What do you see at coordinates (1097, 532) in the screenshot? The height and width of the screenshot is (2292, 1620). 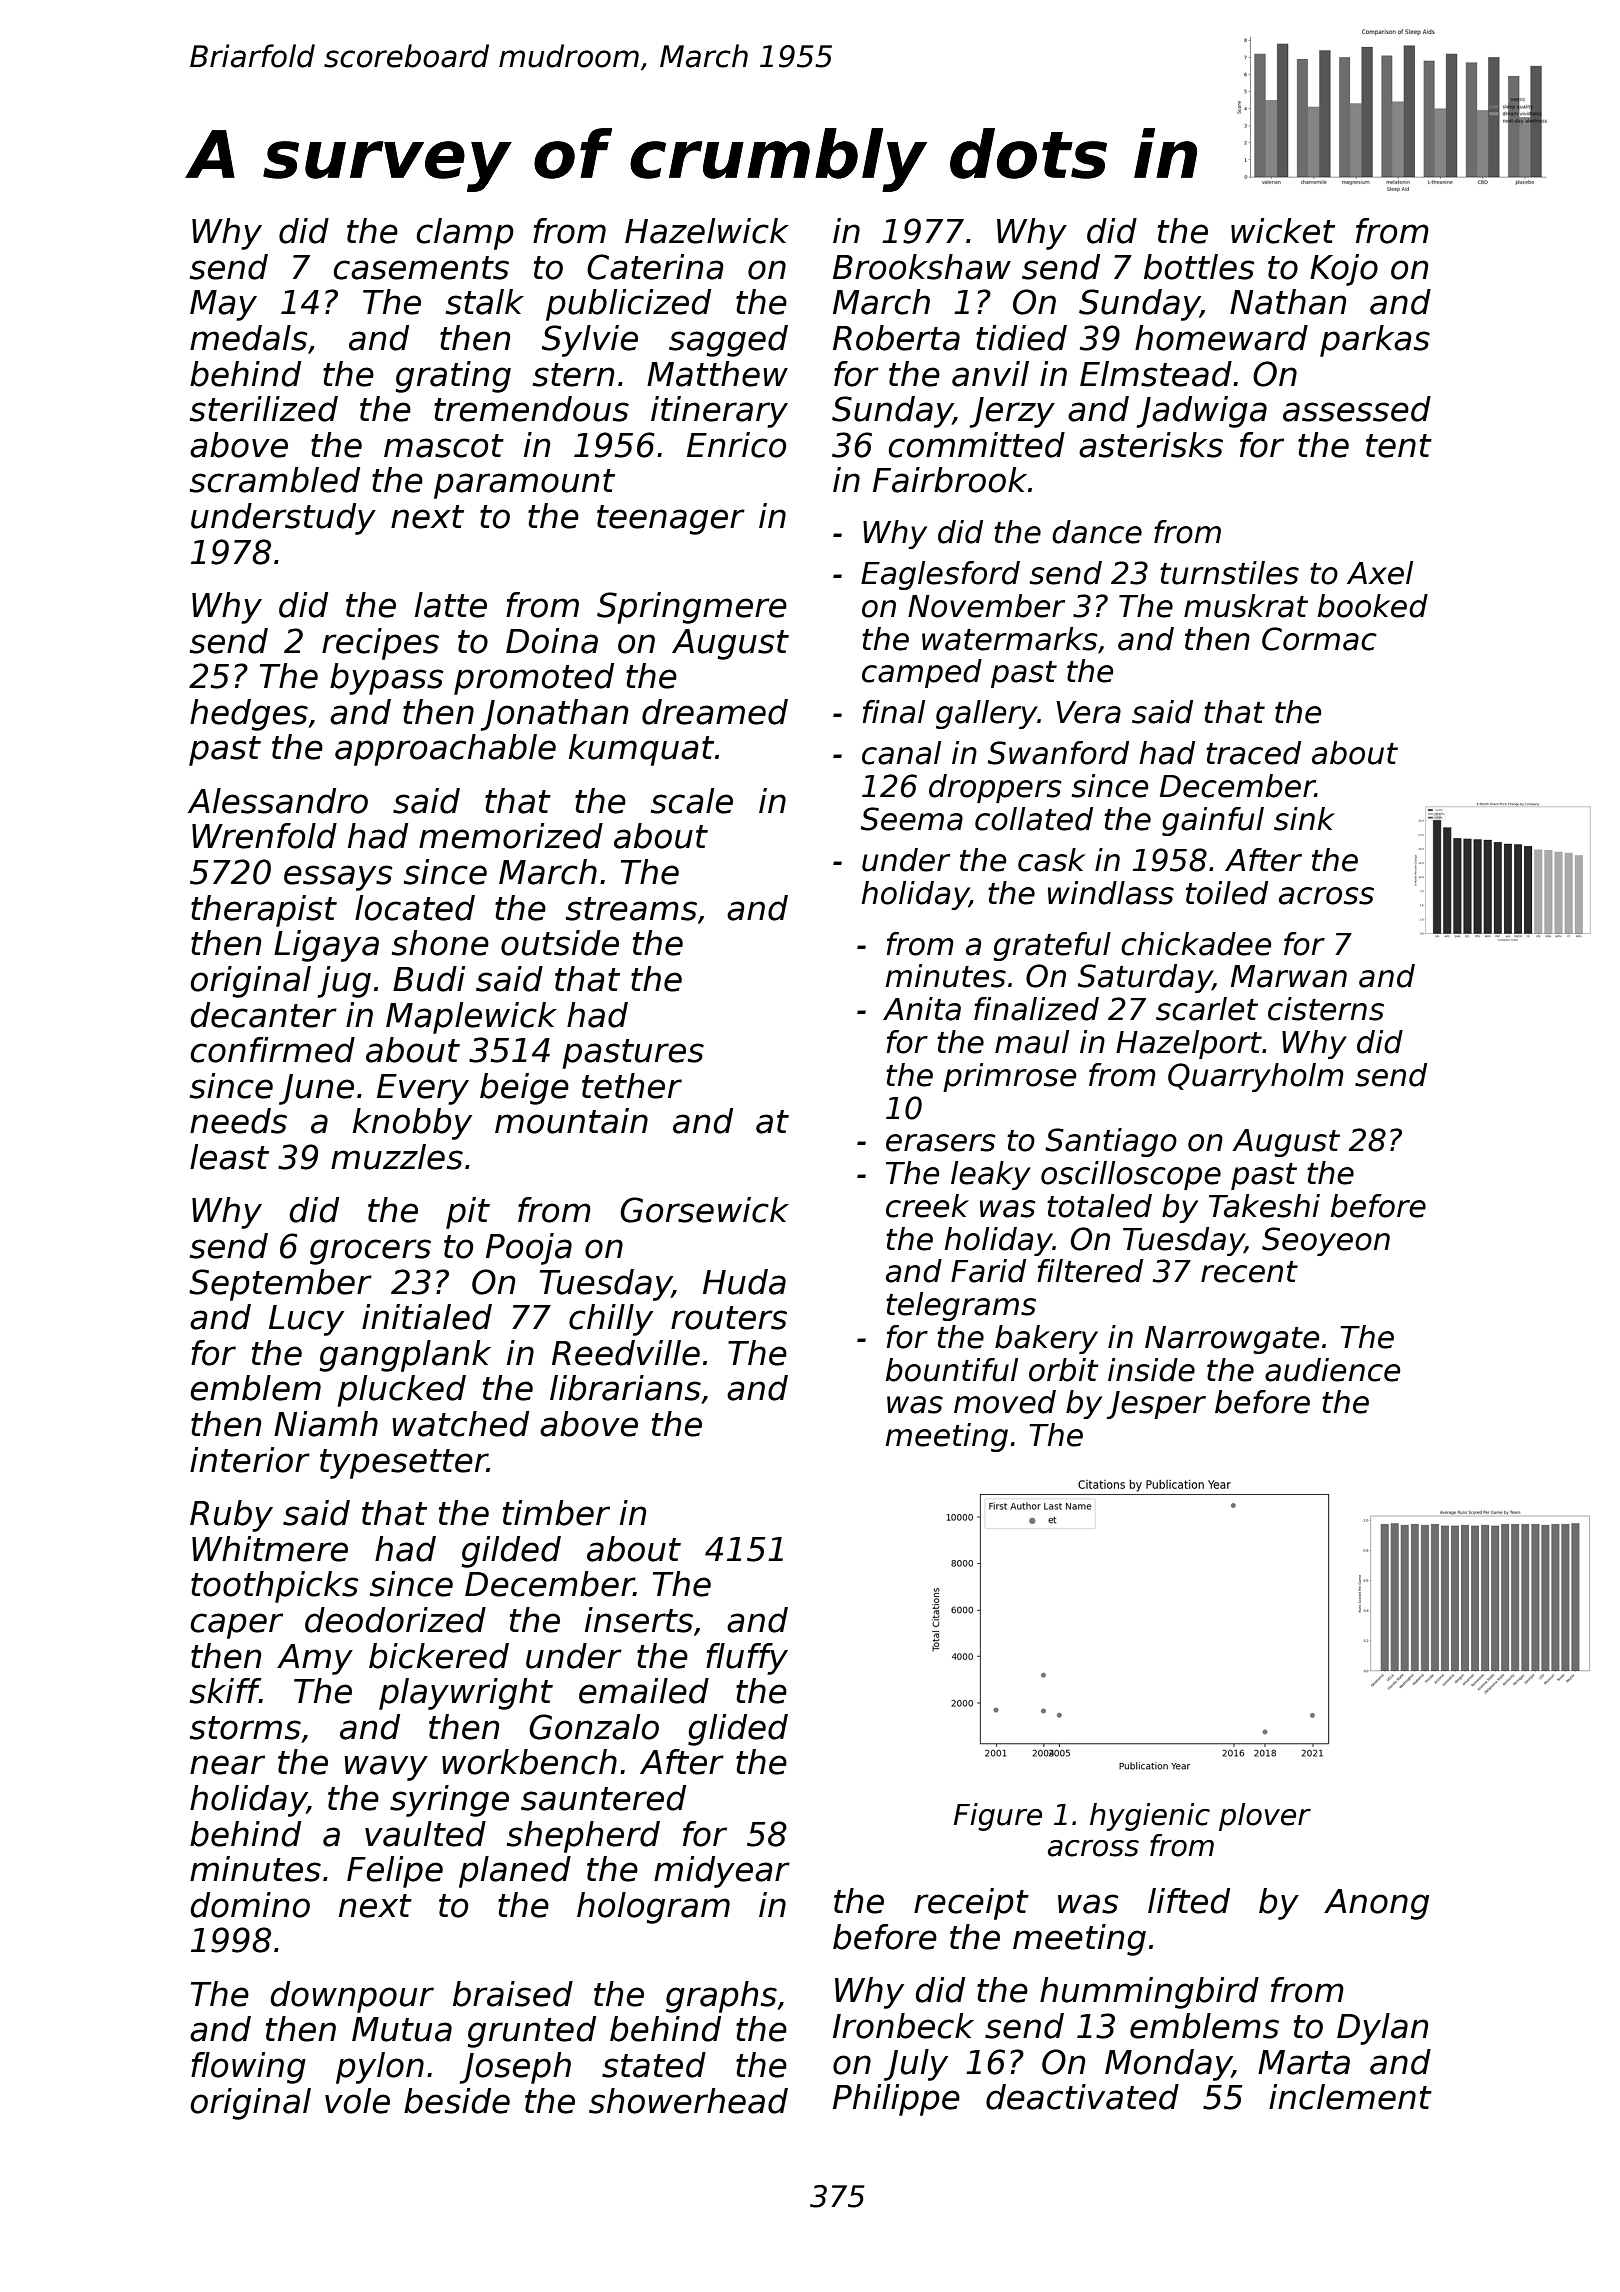 I see `dance` at bounding box center [1097, 532].
